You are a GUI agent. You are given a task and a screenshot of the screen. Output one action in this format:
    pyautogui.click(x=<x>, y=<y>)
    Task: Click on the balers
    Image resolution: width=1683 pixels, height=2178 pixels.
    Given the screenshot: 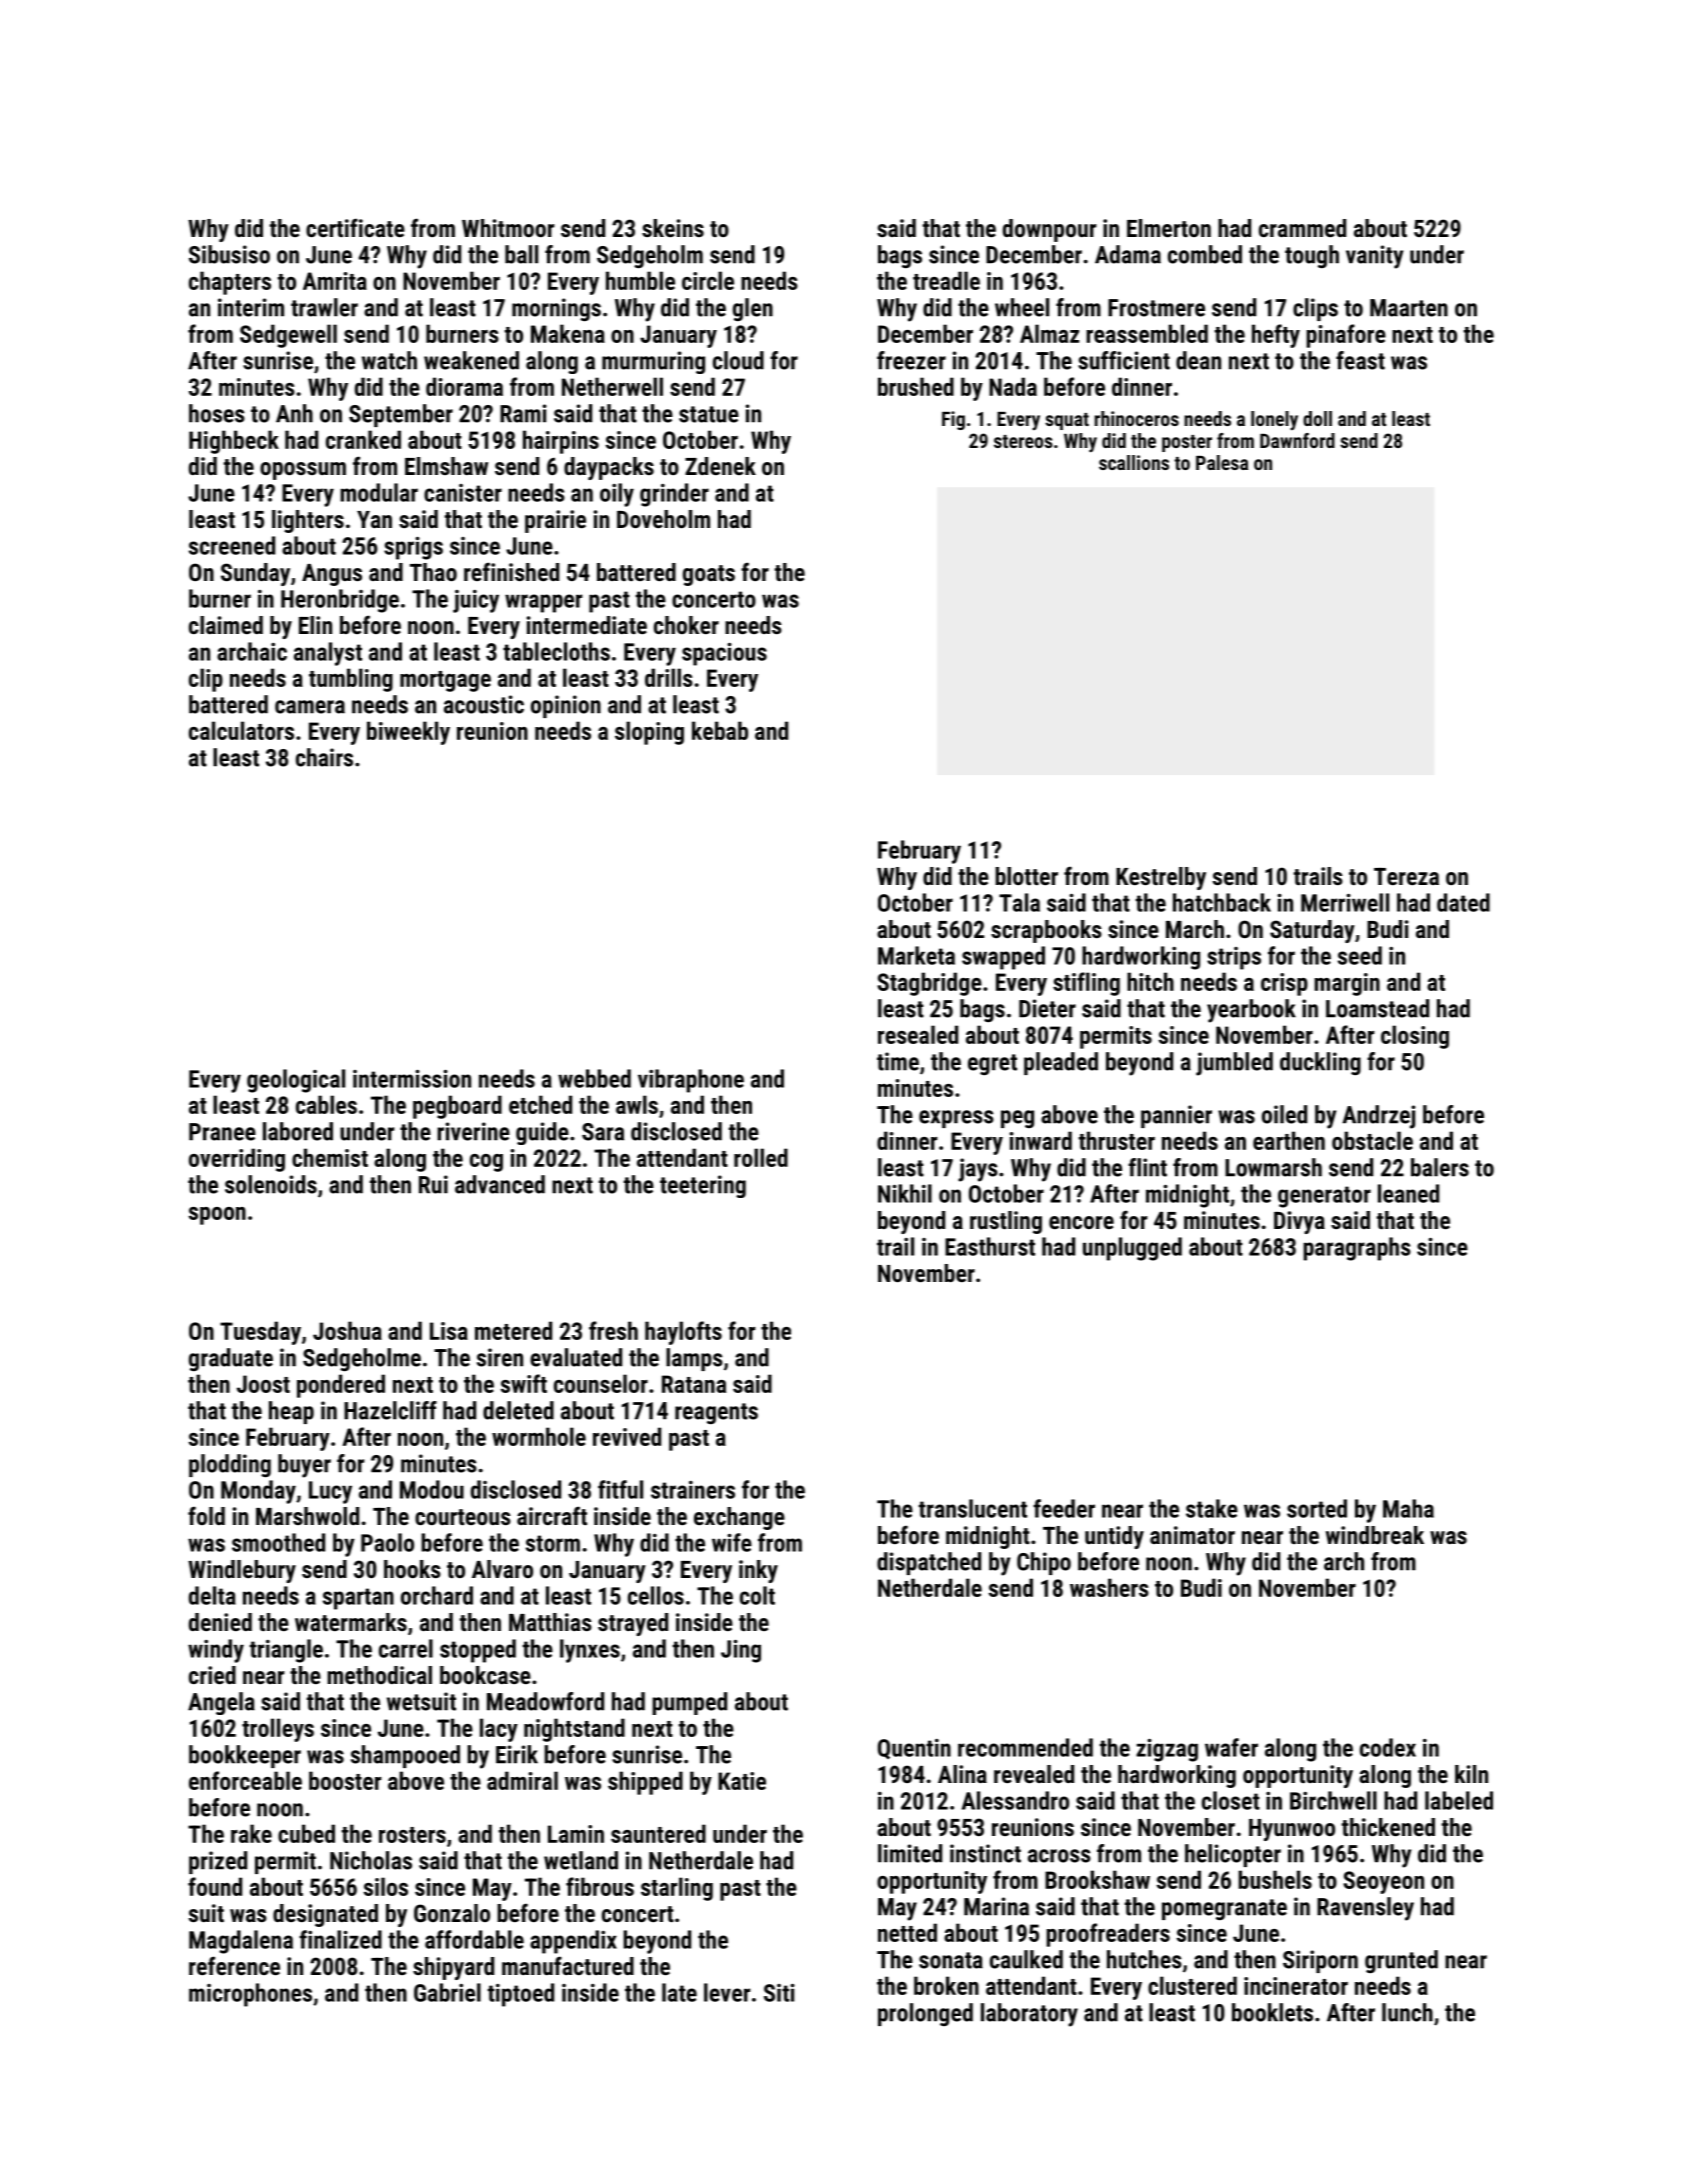 What is the action you would take?
    pyautogui.click(x=1440, y=1167)
